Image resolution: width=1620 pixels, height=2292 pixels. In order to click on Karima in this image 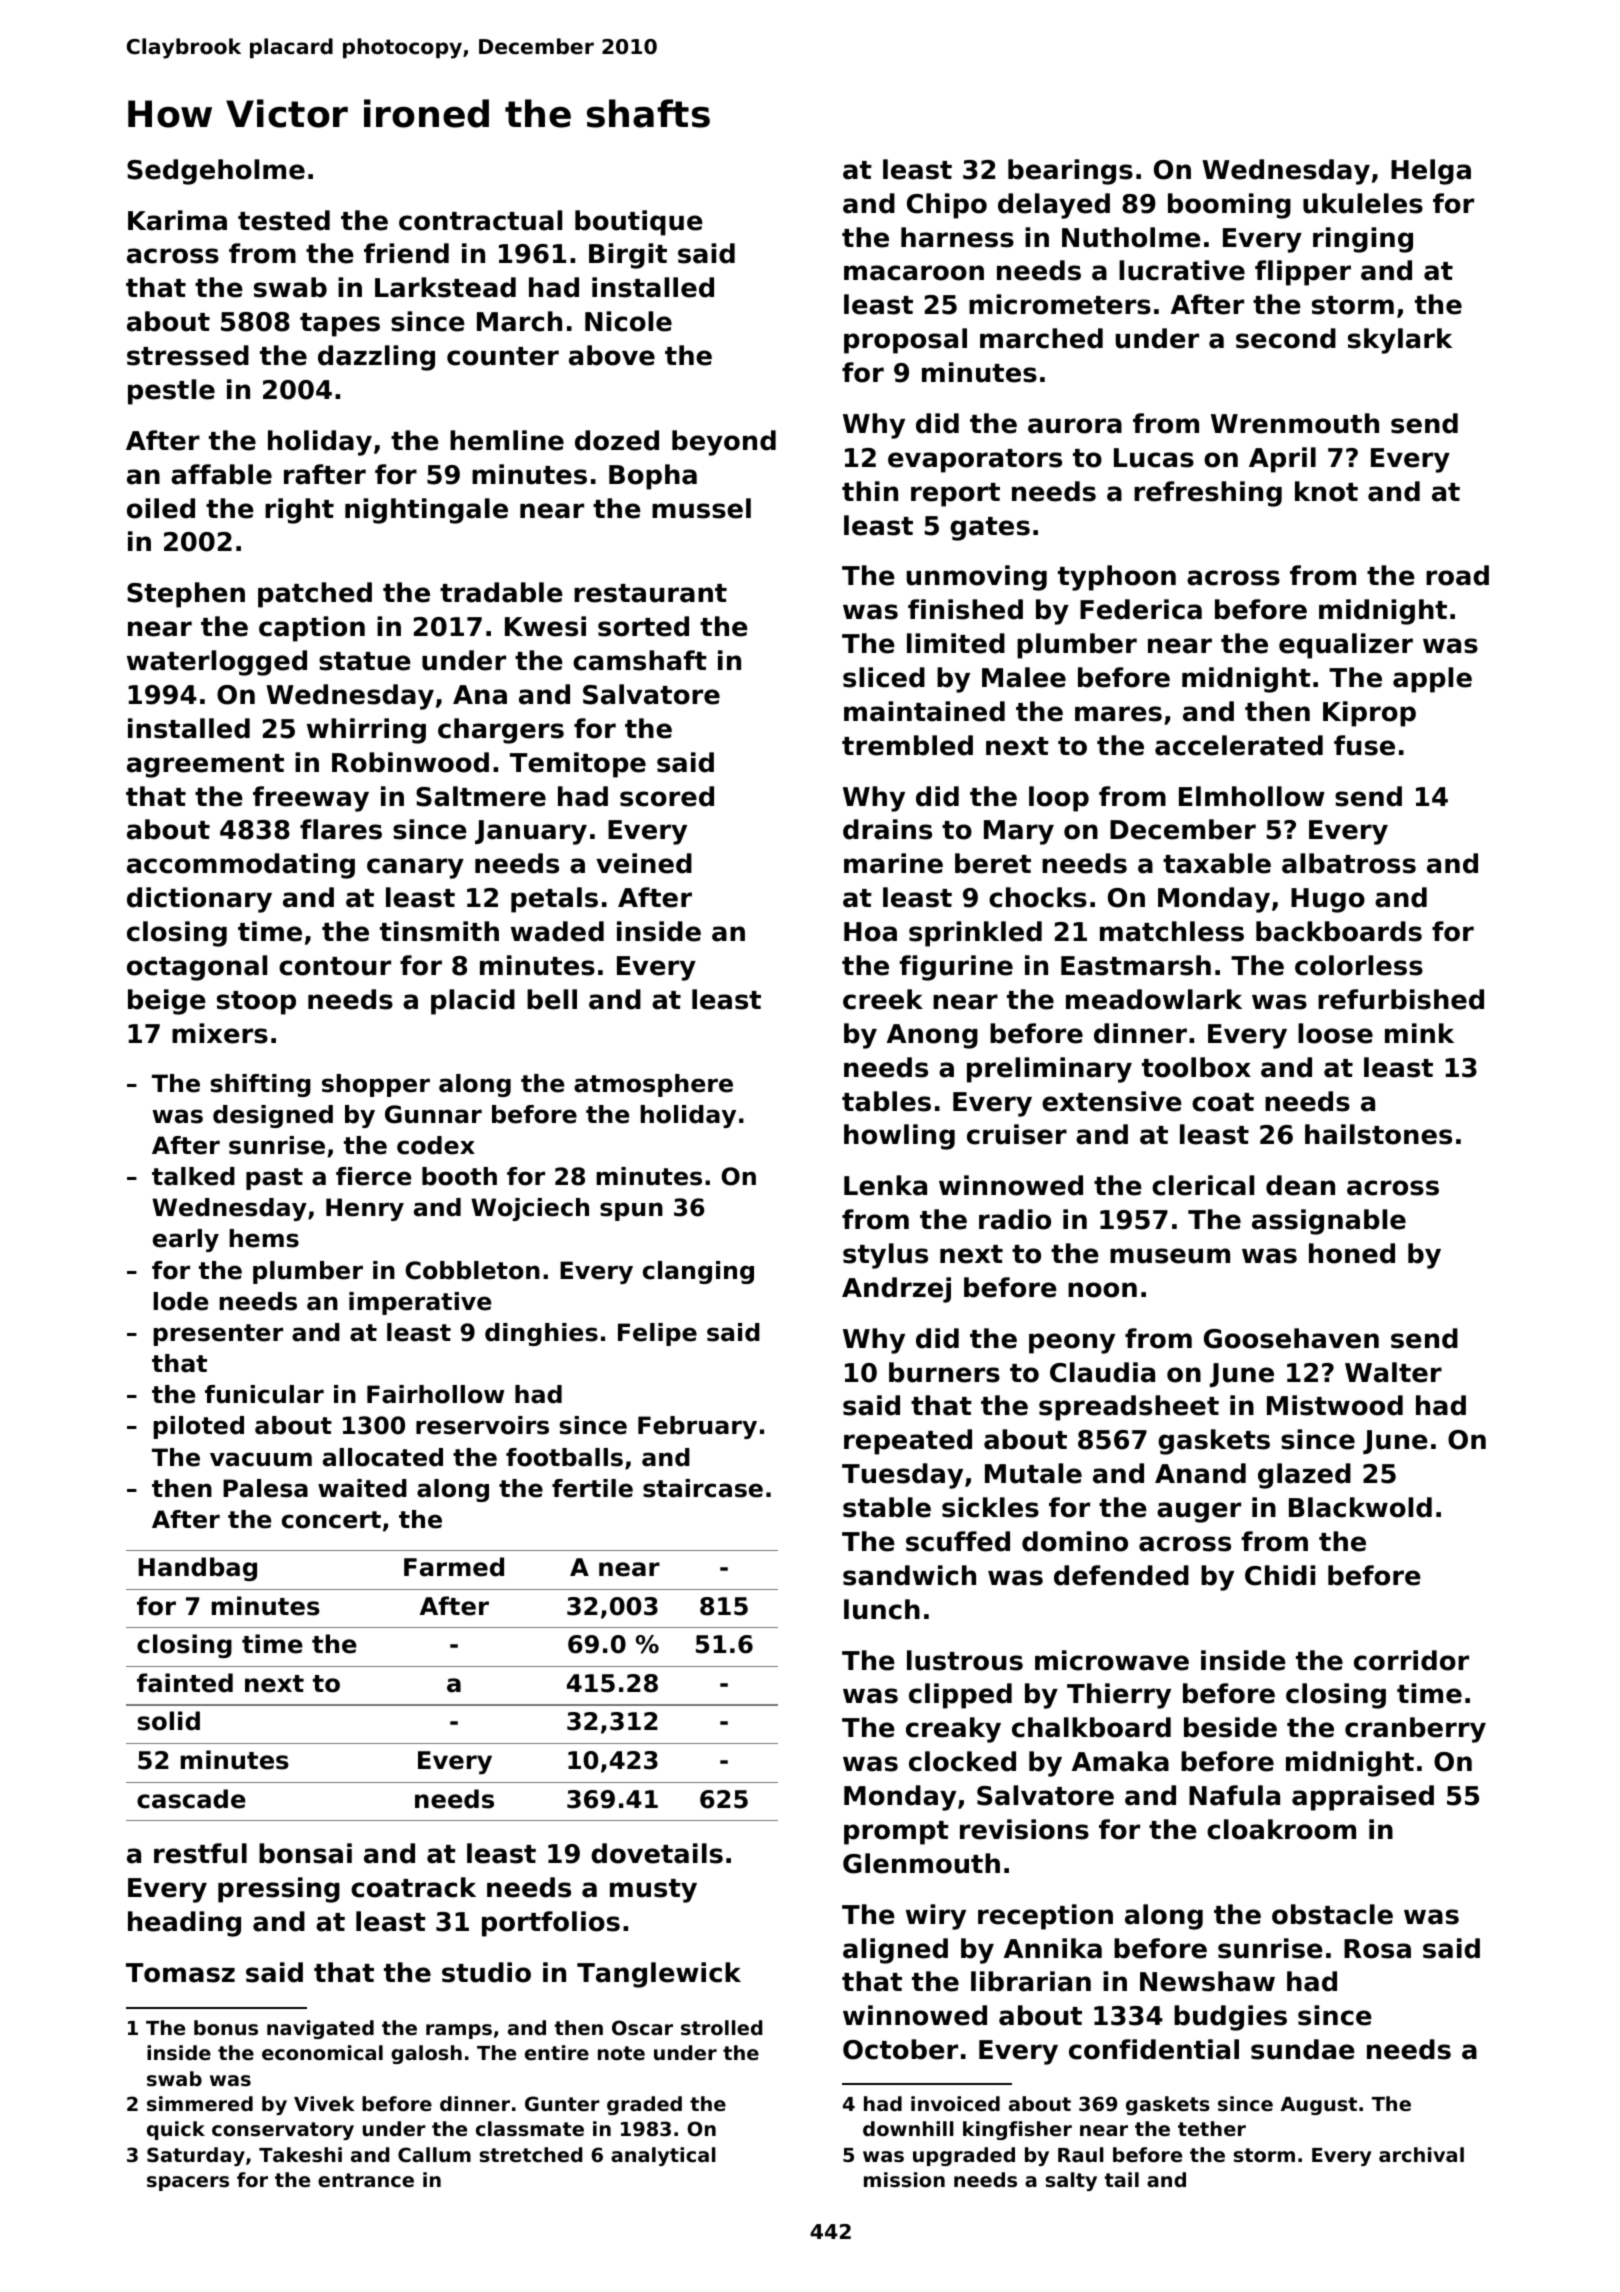, I will do `click(177, 220)`.
